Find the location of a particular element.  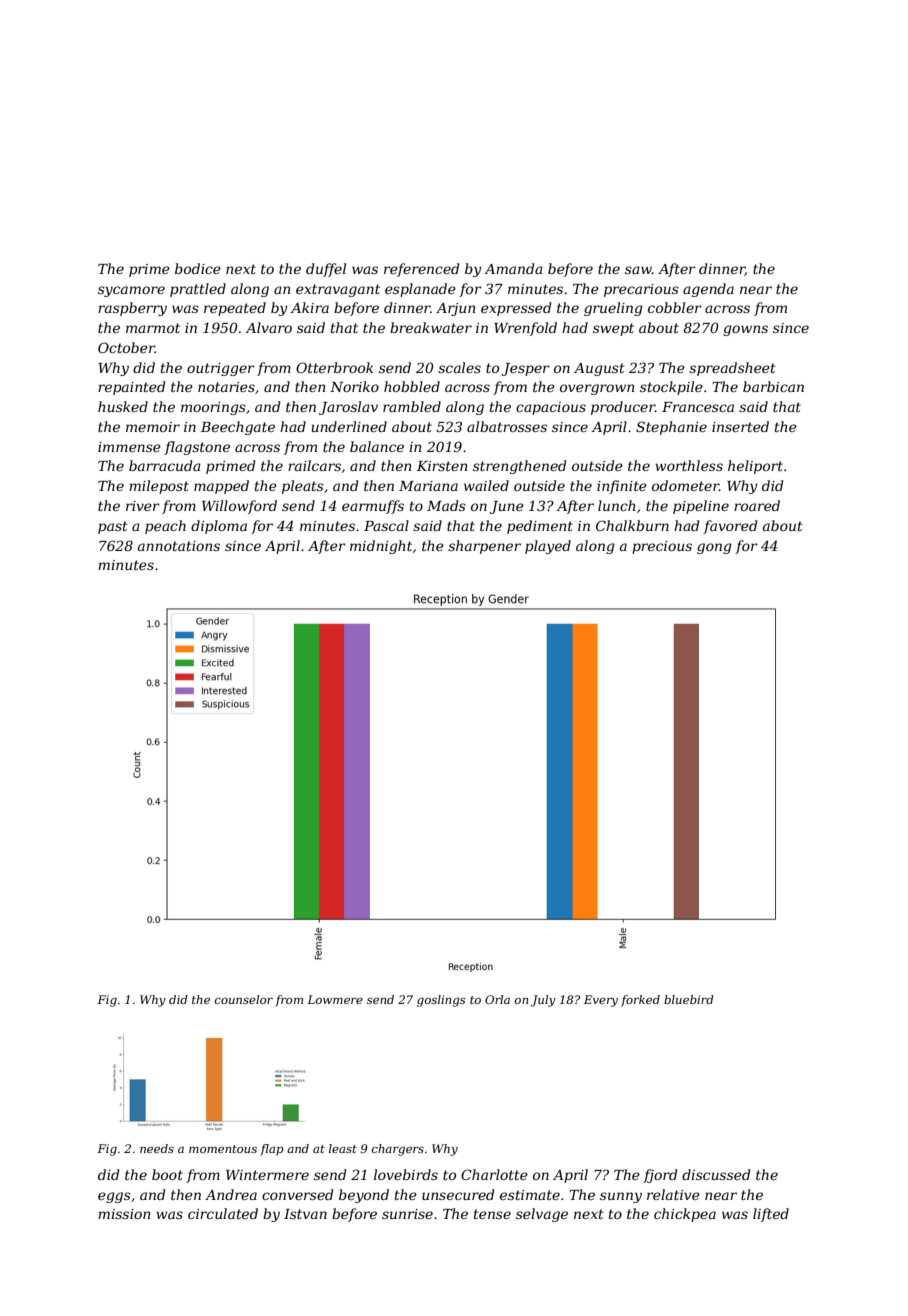

agenda is located at coordinates (708, 290).
